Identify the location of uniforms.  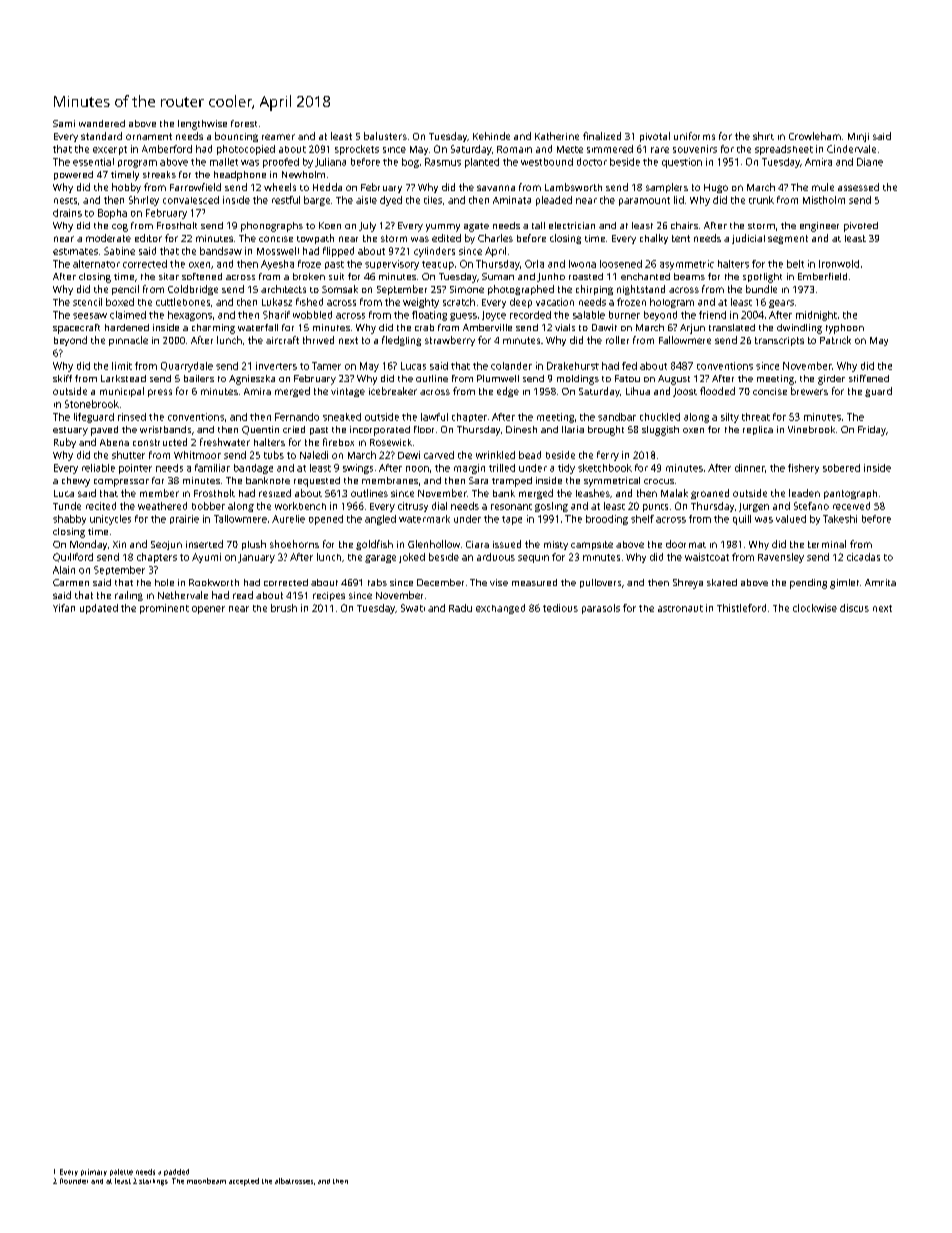
(694, 136).
